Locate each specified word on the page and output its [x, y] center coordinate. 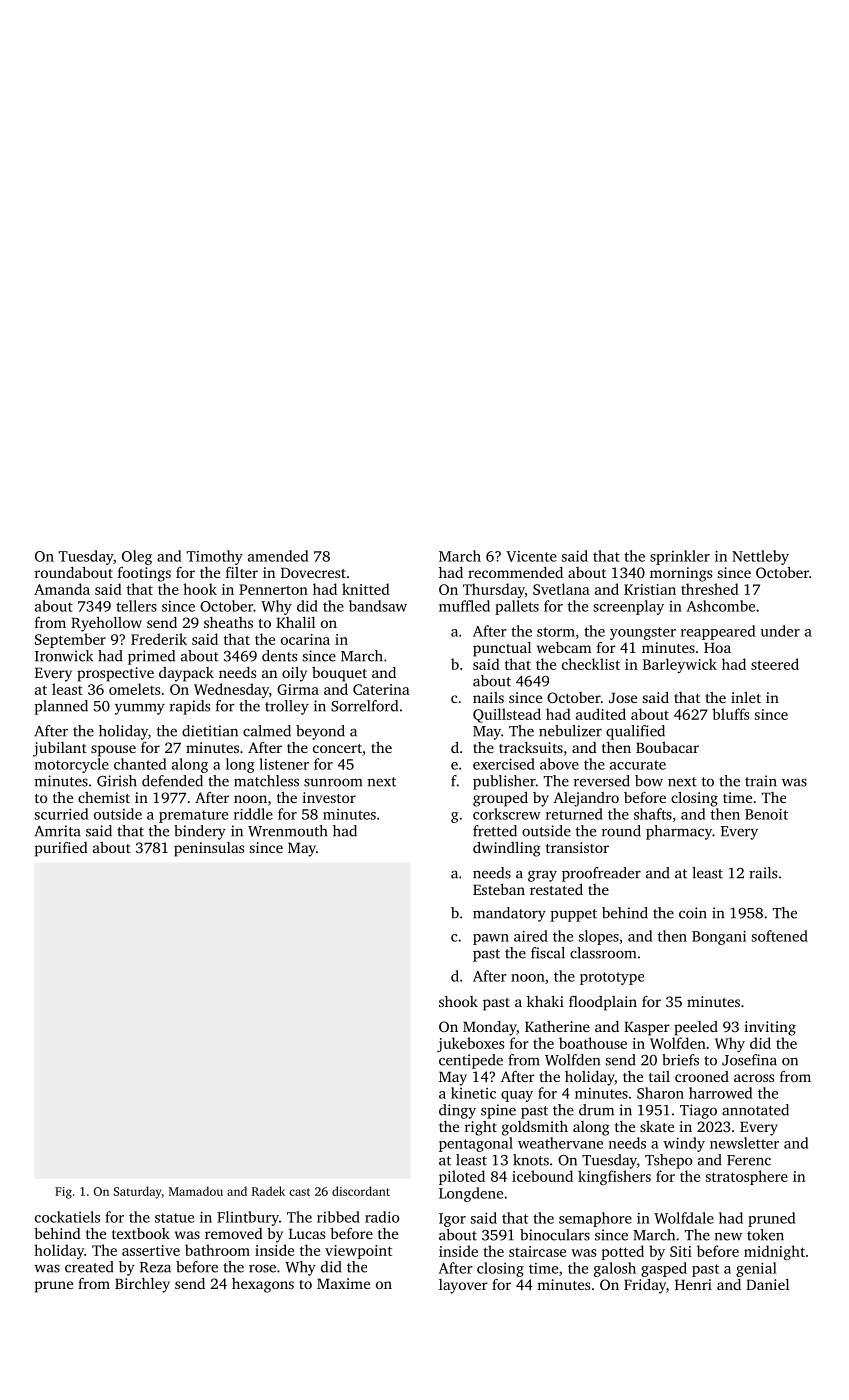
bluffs [730, 714]
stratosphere [747, 1177]
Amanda [62, 589]
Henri [693, 1284]
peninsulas [209, 849]
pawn [491, 939]
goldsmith [535, 1128]
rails [763, 873]
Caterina [381, 689]
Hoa [717, 647]
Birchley [142, 1285]
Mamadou [196, 1191]
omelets [134, 689]
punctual [502, 649]
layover [463, 1286]
